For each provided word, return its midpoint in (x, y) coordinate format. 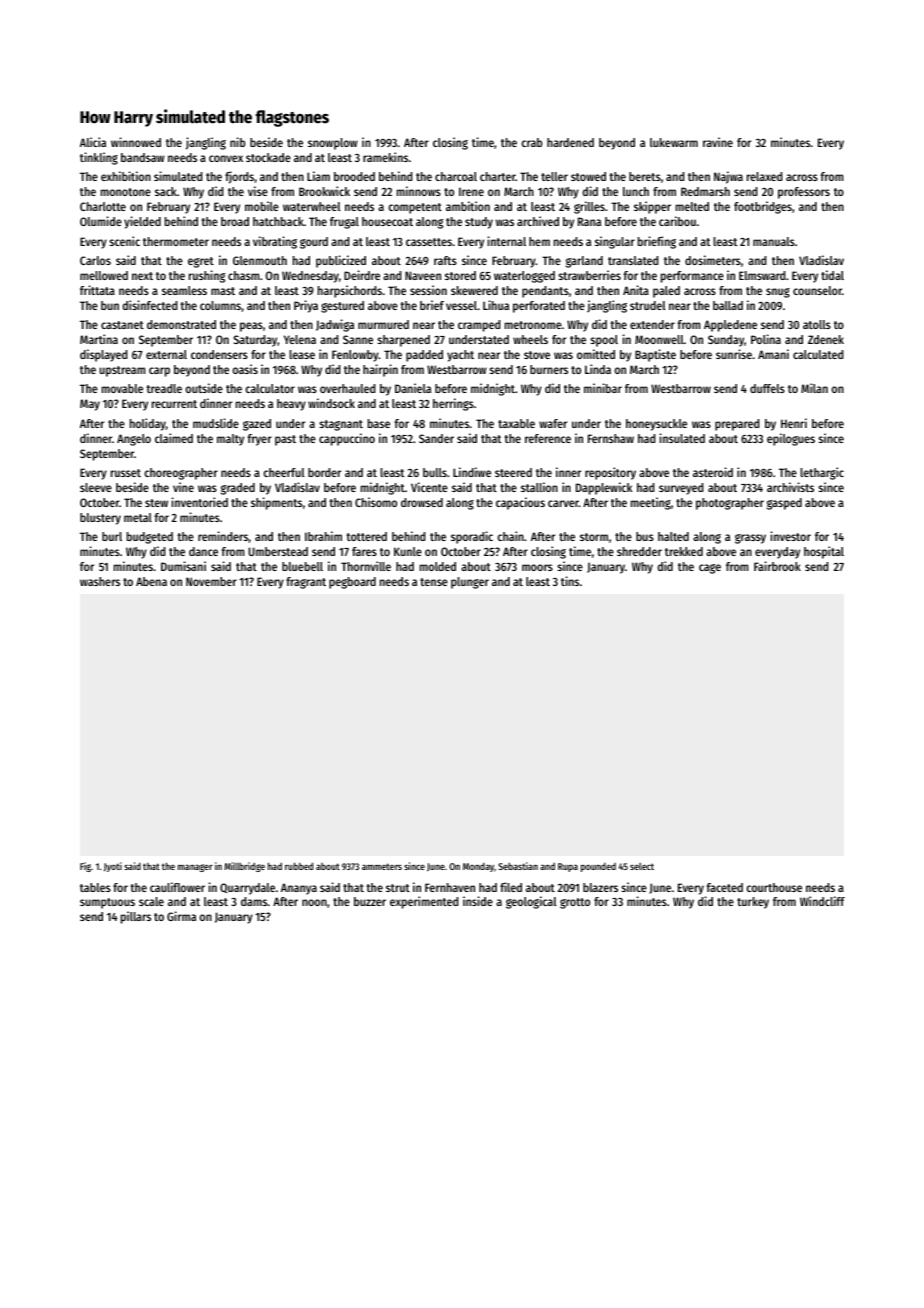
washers (100, 581)
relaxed (764, 176)
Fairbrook (777, 566)
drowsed (422, 502)
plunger (470, 583)
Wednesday (310, 277)
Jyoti (113, 867)
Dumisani (183, 566)
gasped (784, 504)
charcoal (456, 176)
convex (226, 158)
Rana (589, 221)
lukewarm (674, 142)
